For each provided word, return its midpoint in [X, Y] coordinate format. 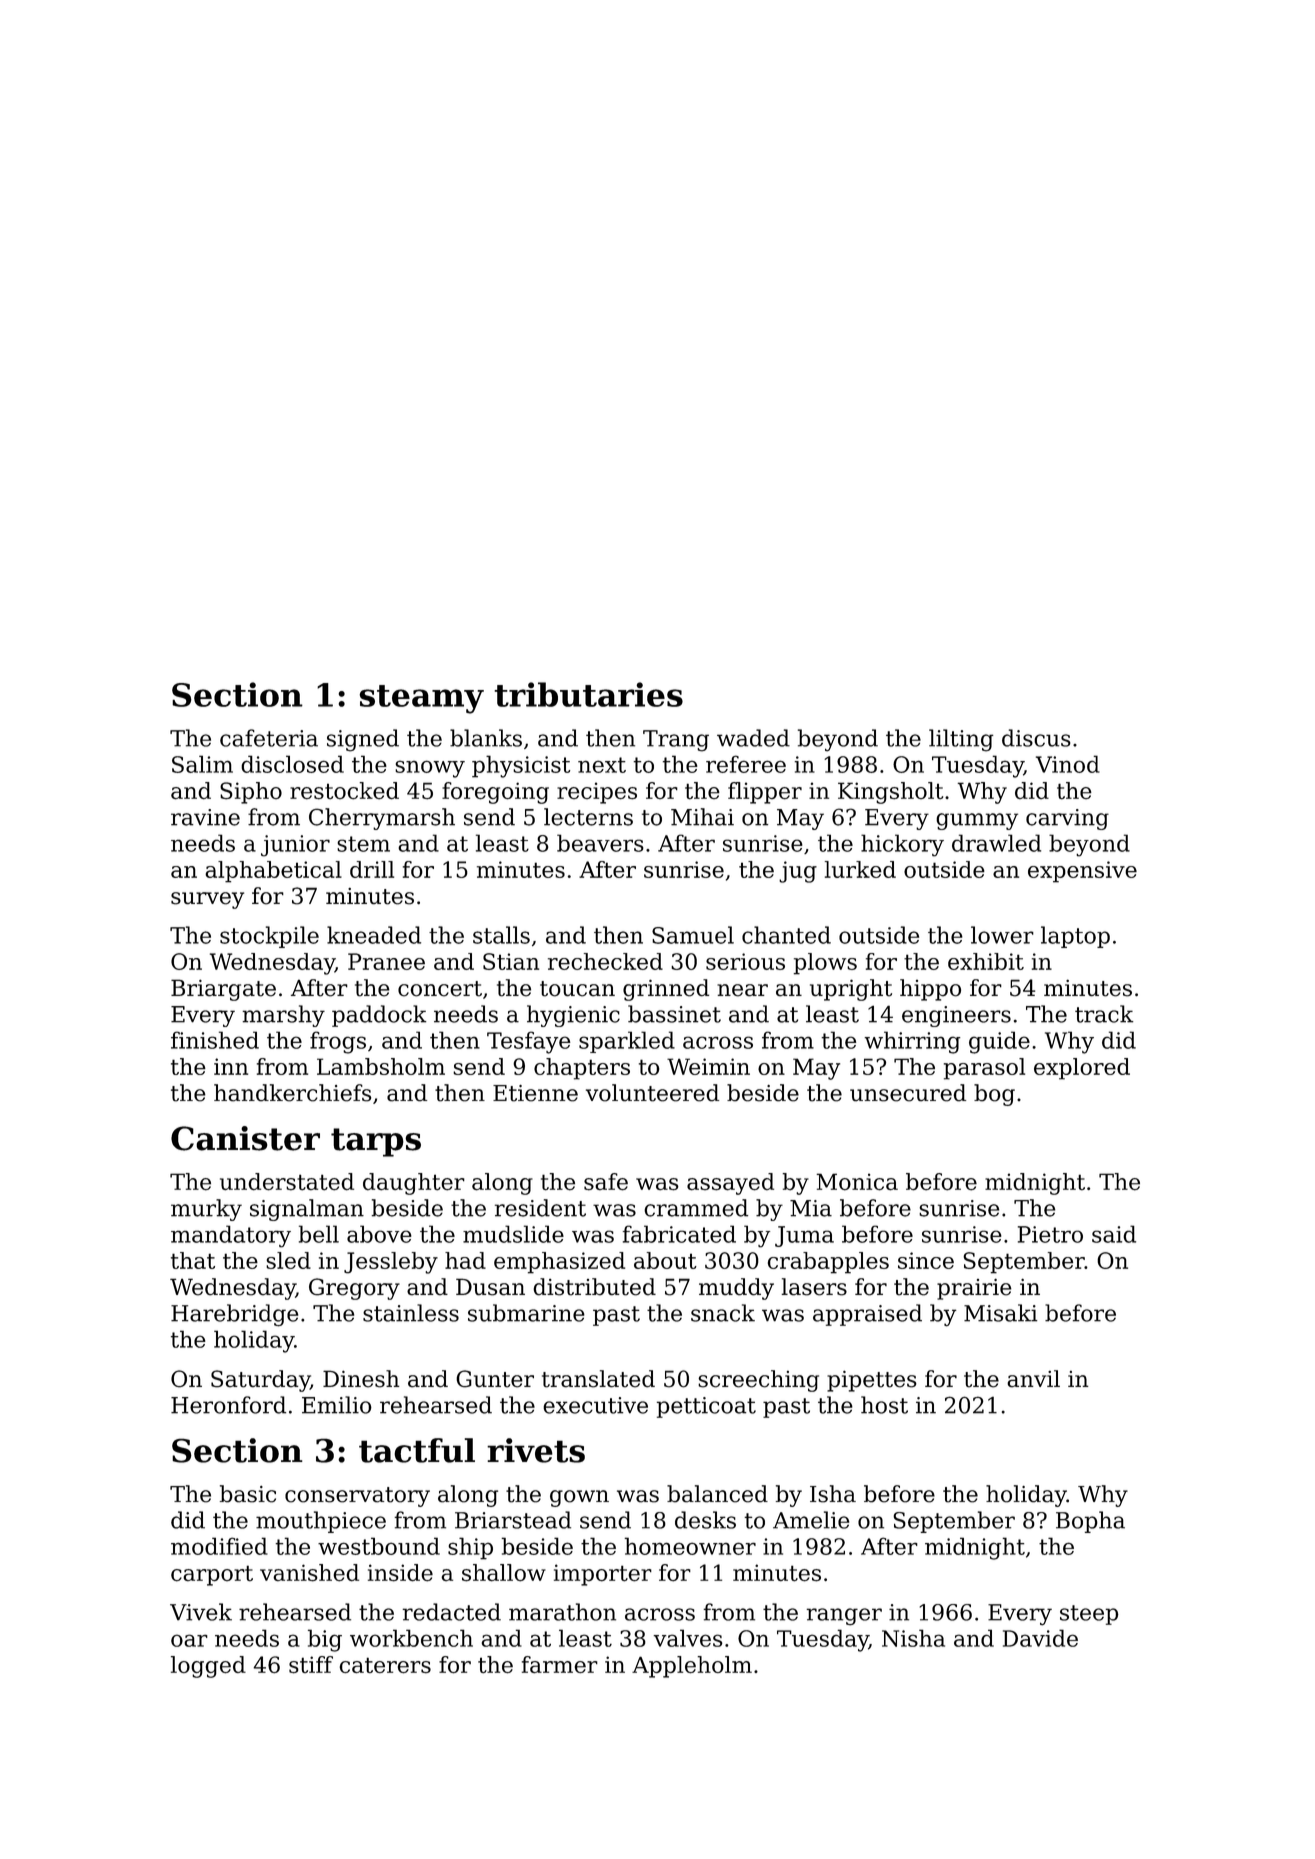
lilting [961, 740]
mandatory [231, 1236]
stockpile [269, 937]
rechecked [605, 961]
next [602, 765]
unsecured [908, 1093]
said [1114, 1234]
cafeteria [269, 738]
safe [606, 1182]
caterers [385, 1665]
